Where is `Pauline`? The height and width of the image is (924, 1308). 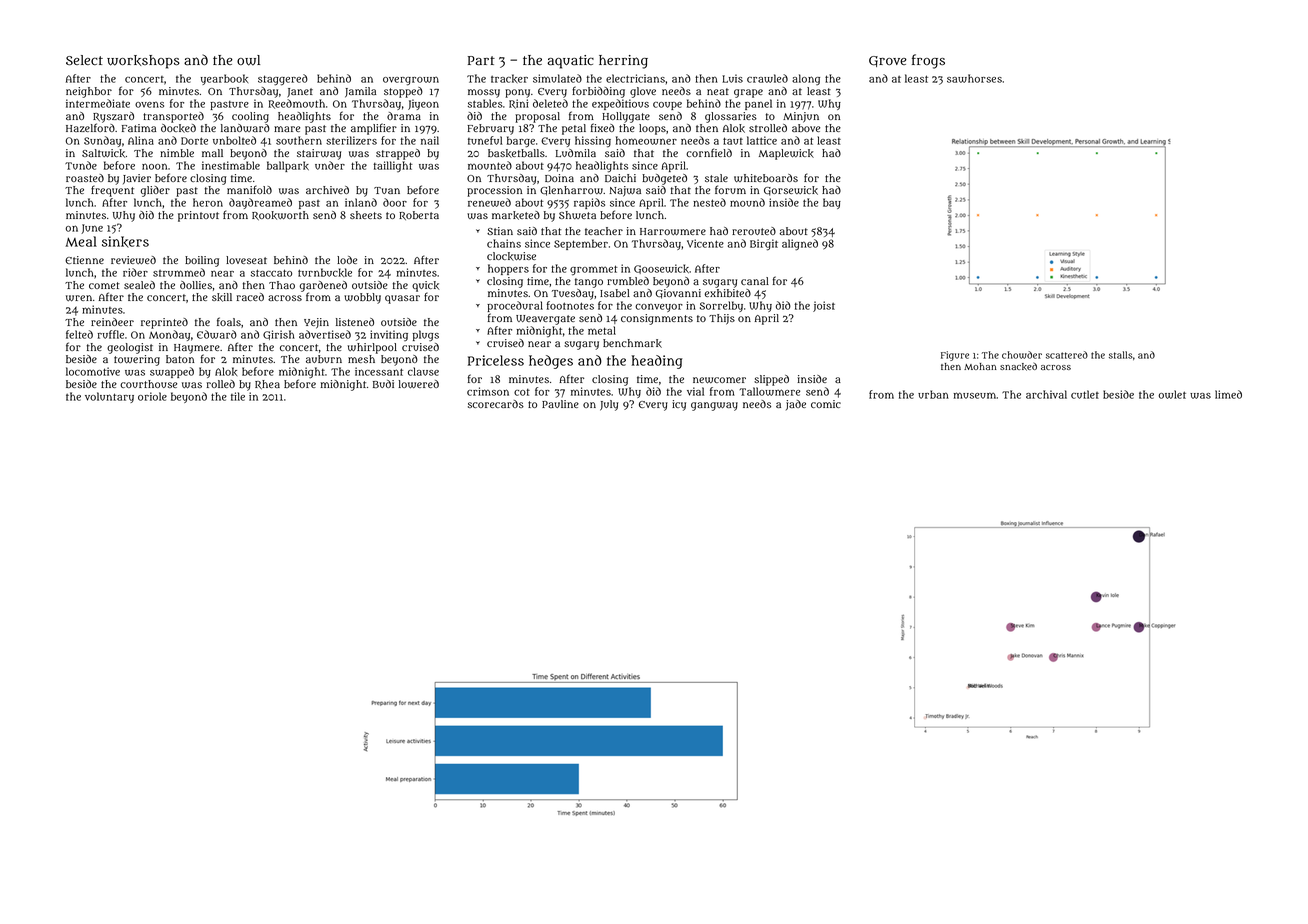
Pauline is located at coordinates (560, 404).
